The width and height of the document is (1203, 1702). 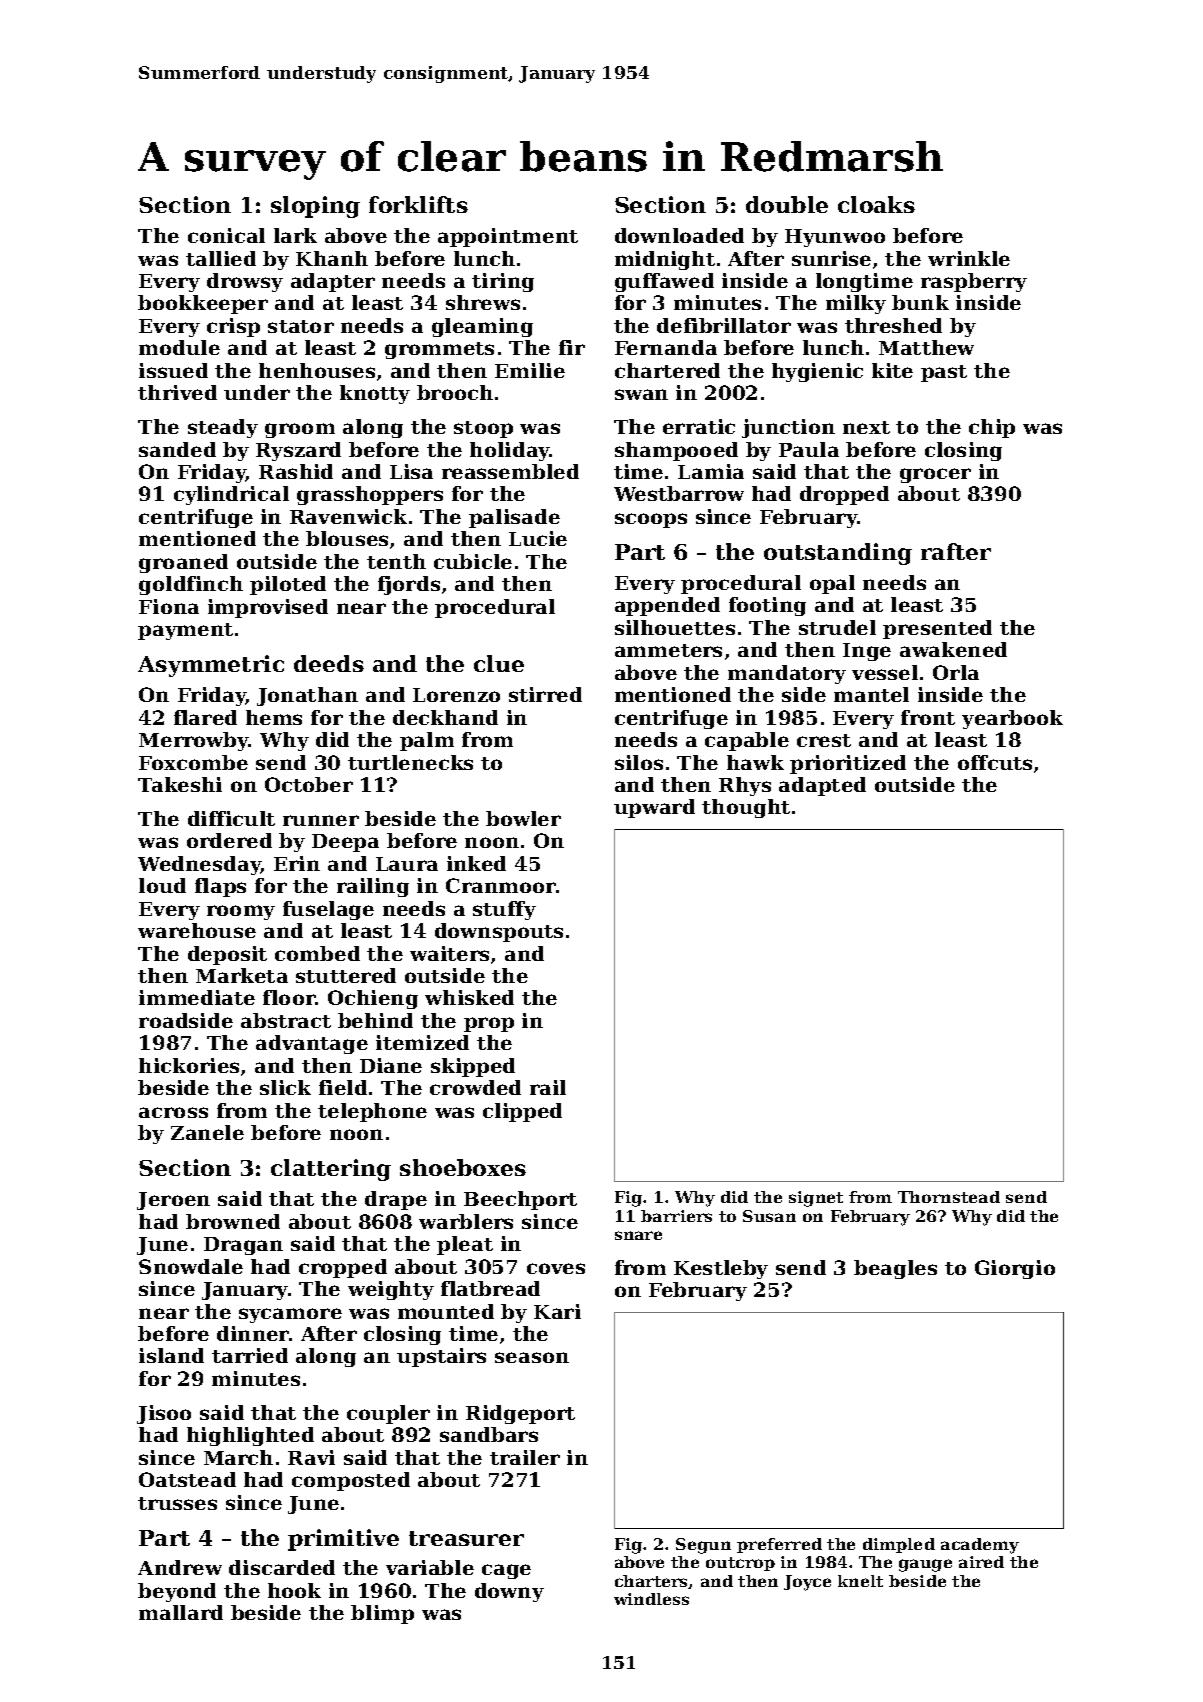 What do you see at coordinates (1015, 1269) in the document?
I see `Giorgio` at bounding box center [1015, 1269].
